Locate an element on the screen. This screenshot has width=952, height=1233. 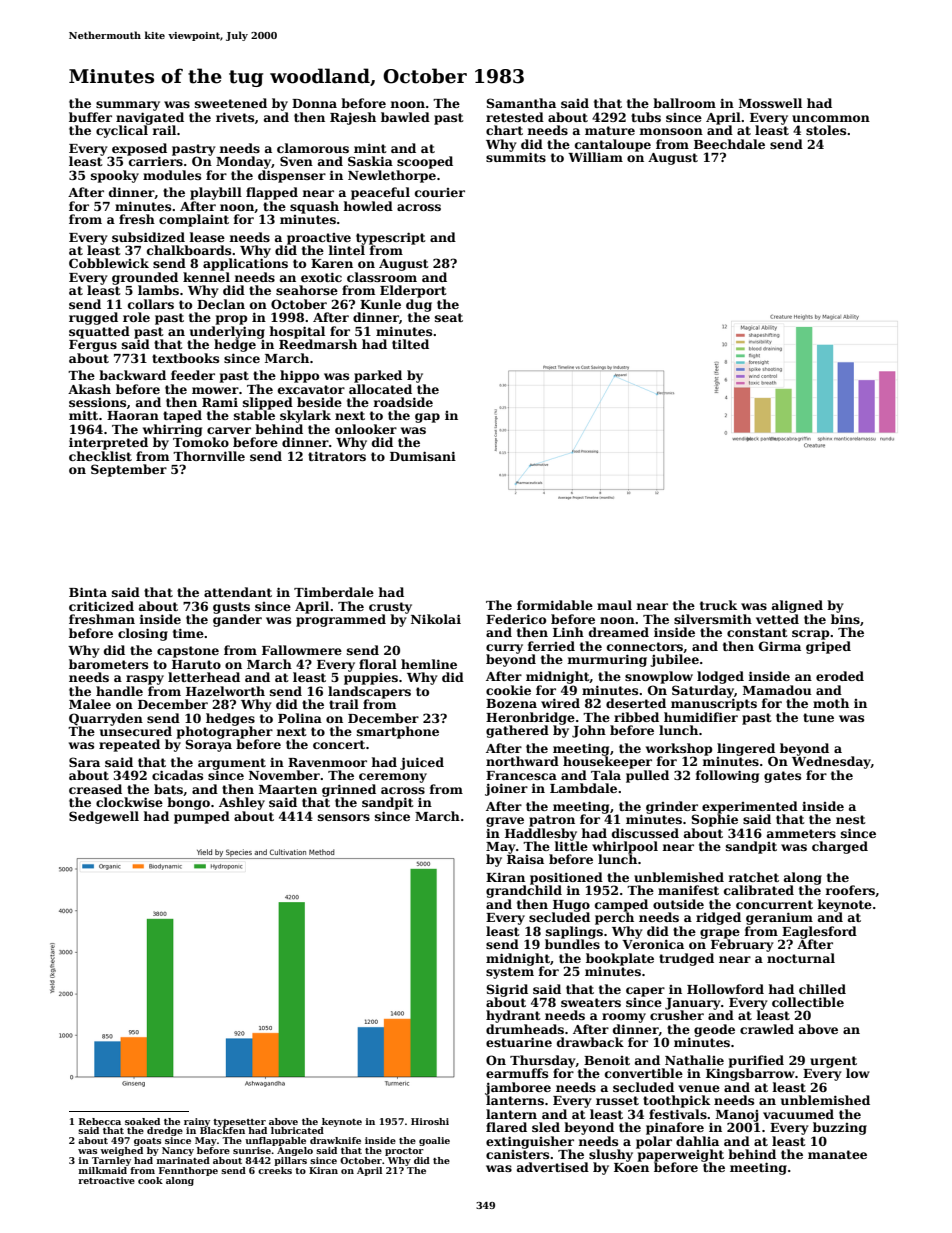
titrators is located at coordinates (337, 456).
